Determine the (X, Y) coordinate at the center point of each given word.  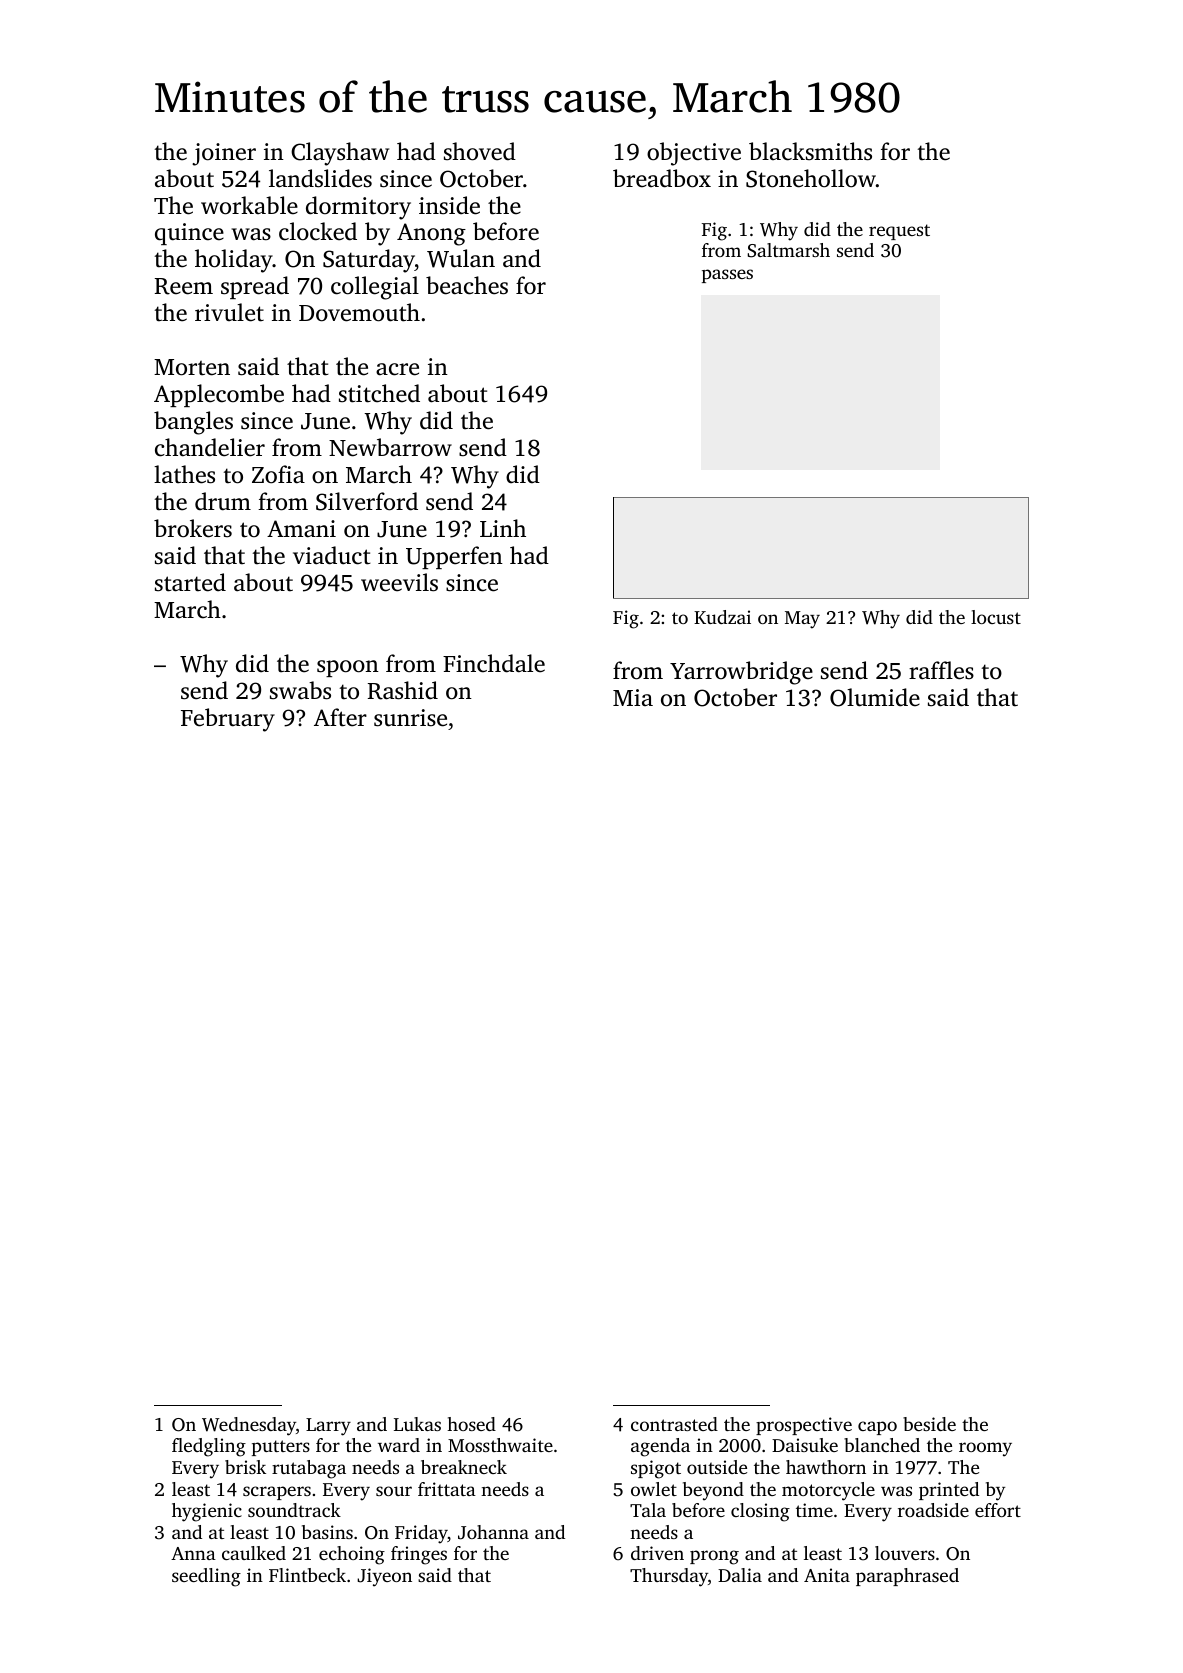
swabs (300, 690)
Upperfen (454, 557)
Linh (503, 528)
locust (996, 617)
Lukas (417, 1424)
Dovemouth (359, 312)
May (802, 620)
